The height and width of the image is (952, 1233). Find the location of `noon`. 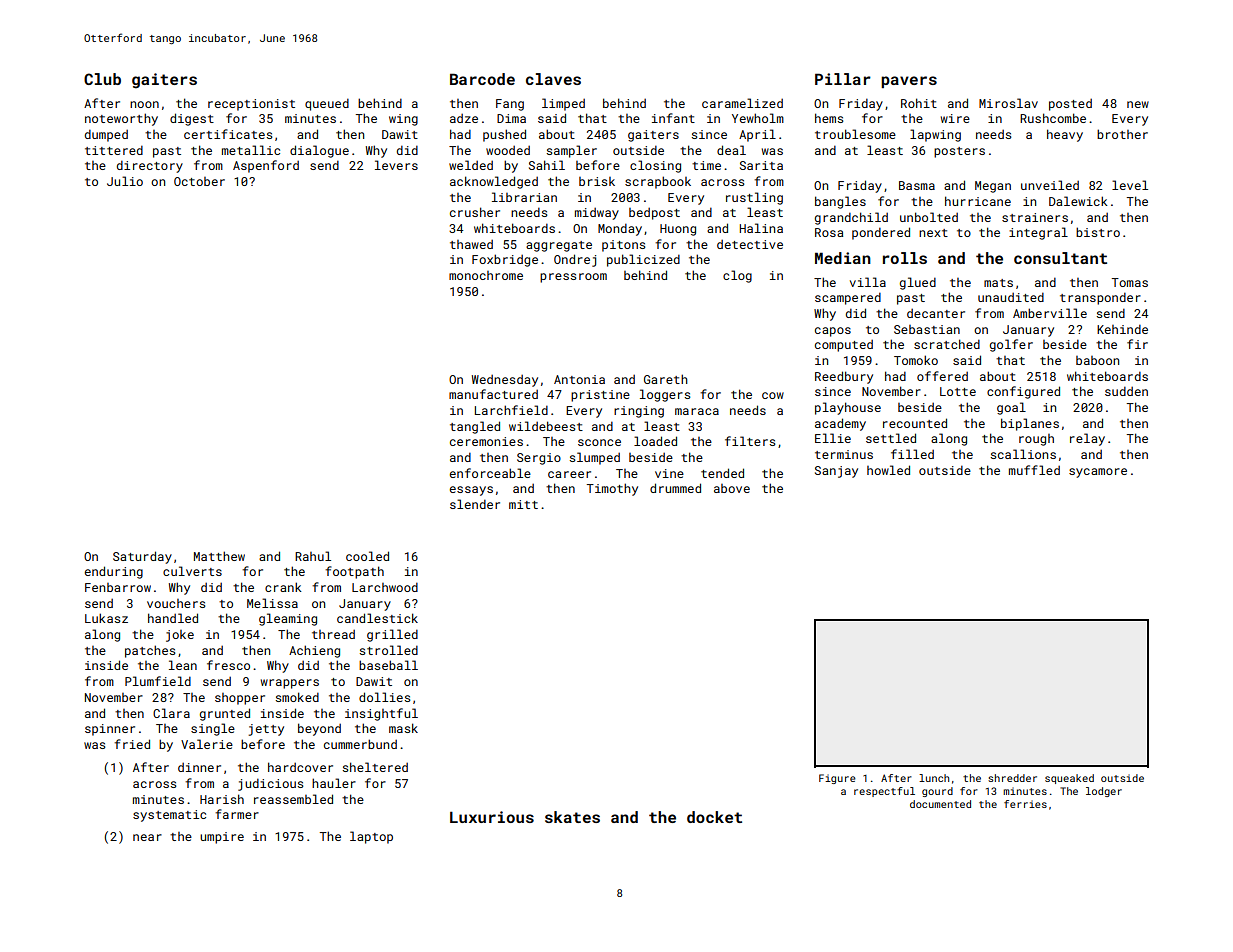

noon is located at coordinates (144, 104).
